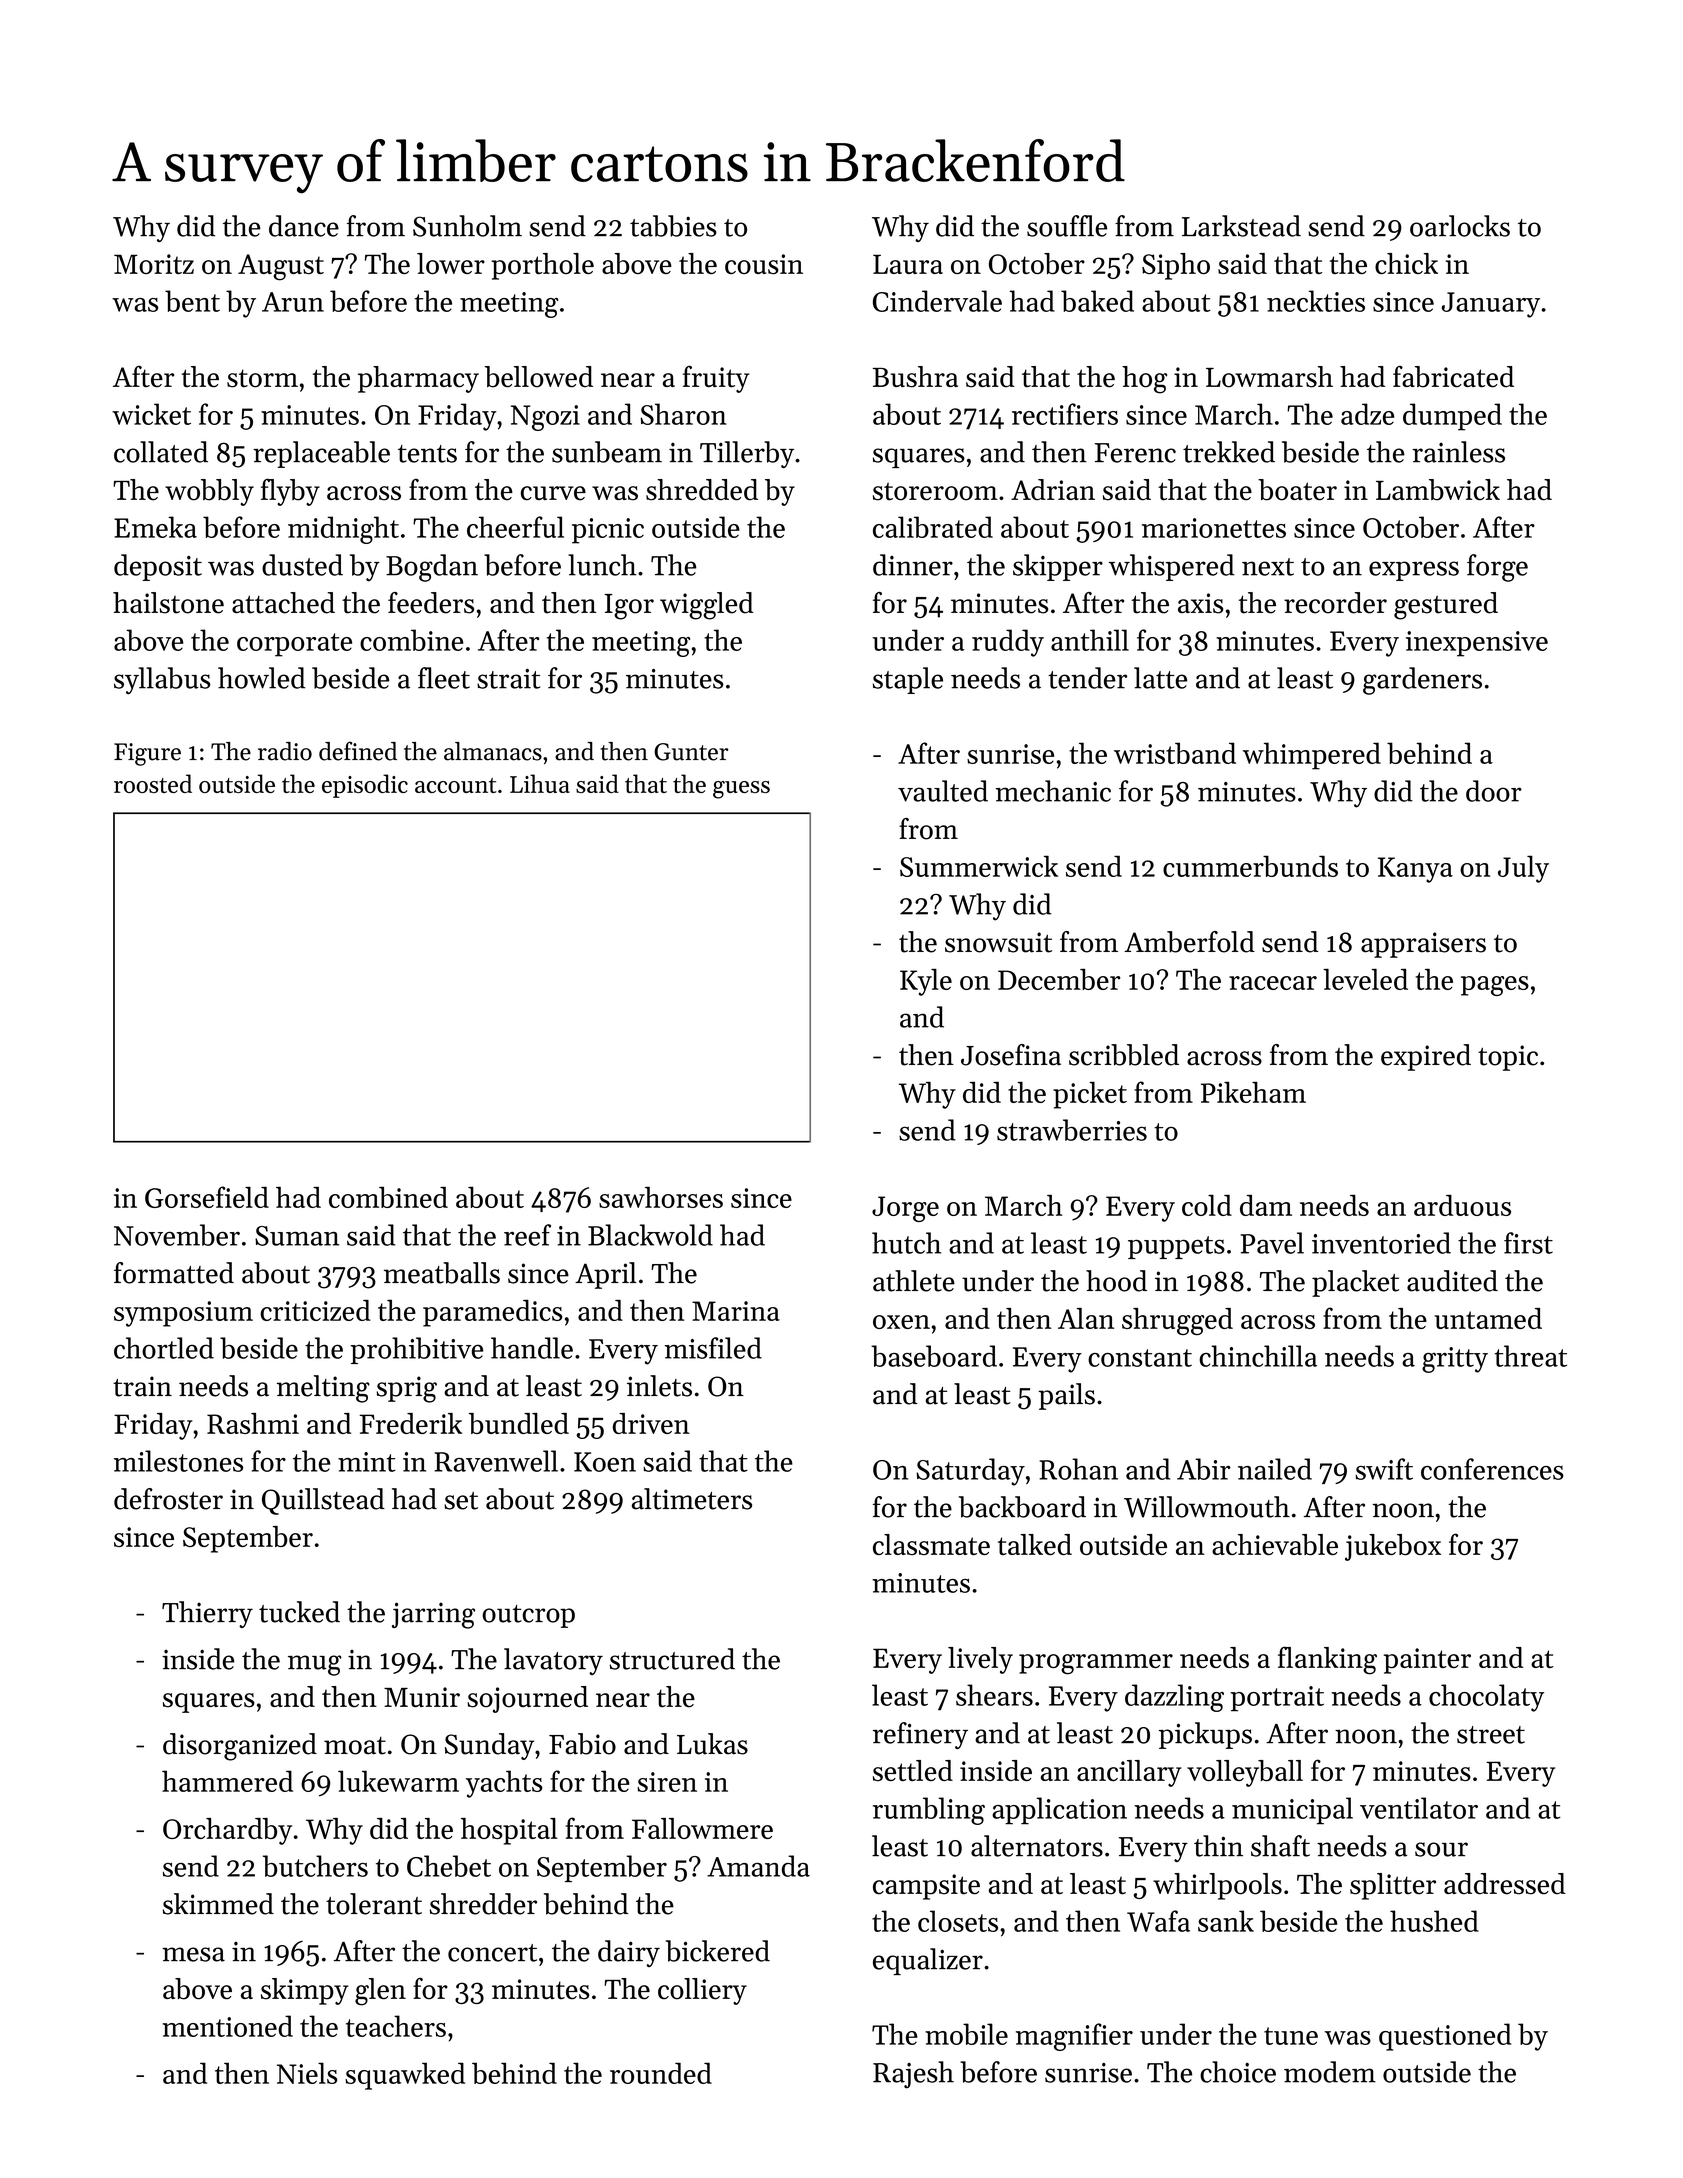 Image resolution: width=1683 pixels, height=2178 pixels. What do you see at coordinates (307, 2073) in the page?
I see `Niels` at bounding box center [307, 2073].
